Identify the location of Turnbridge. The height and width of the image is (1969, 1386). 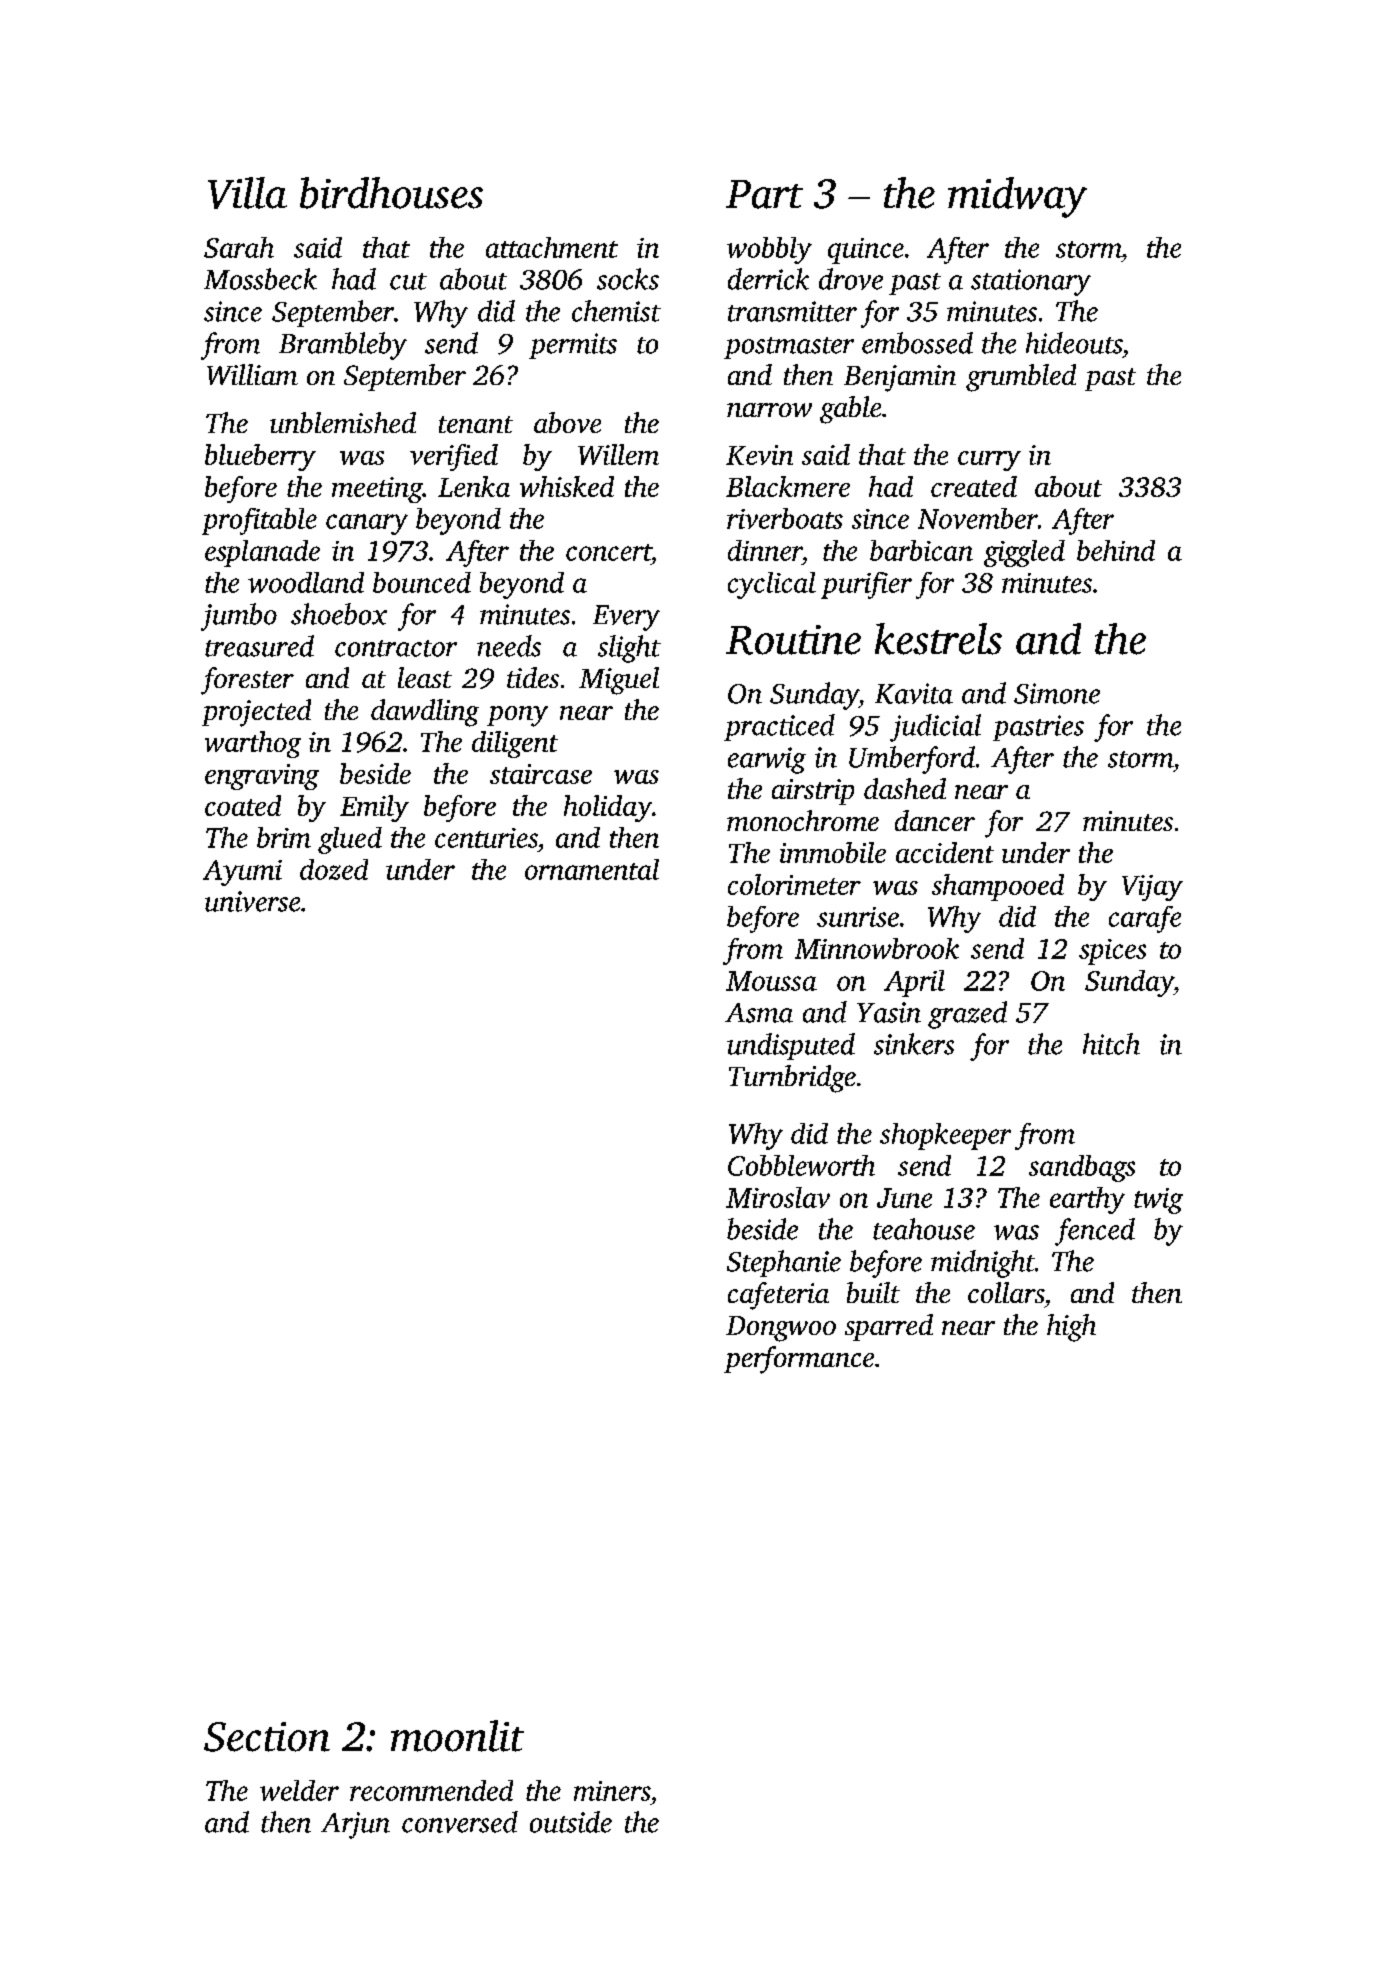
(792, 1079).
